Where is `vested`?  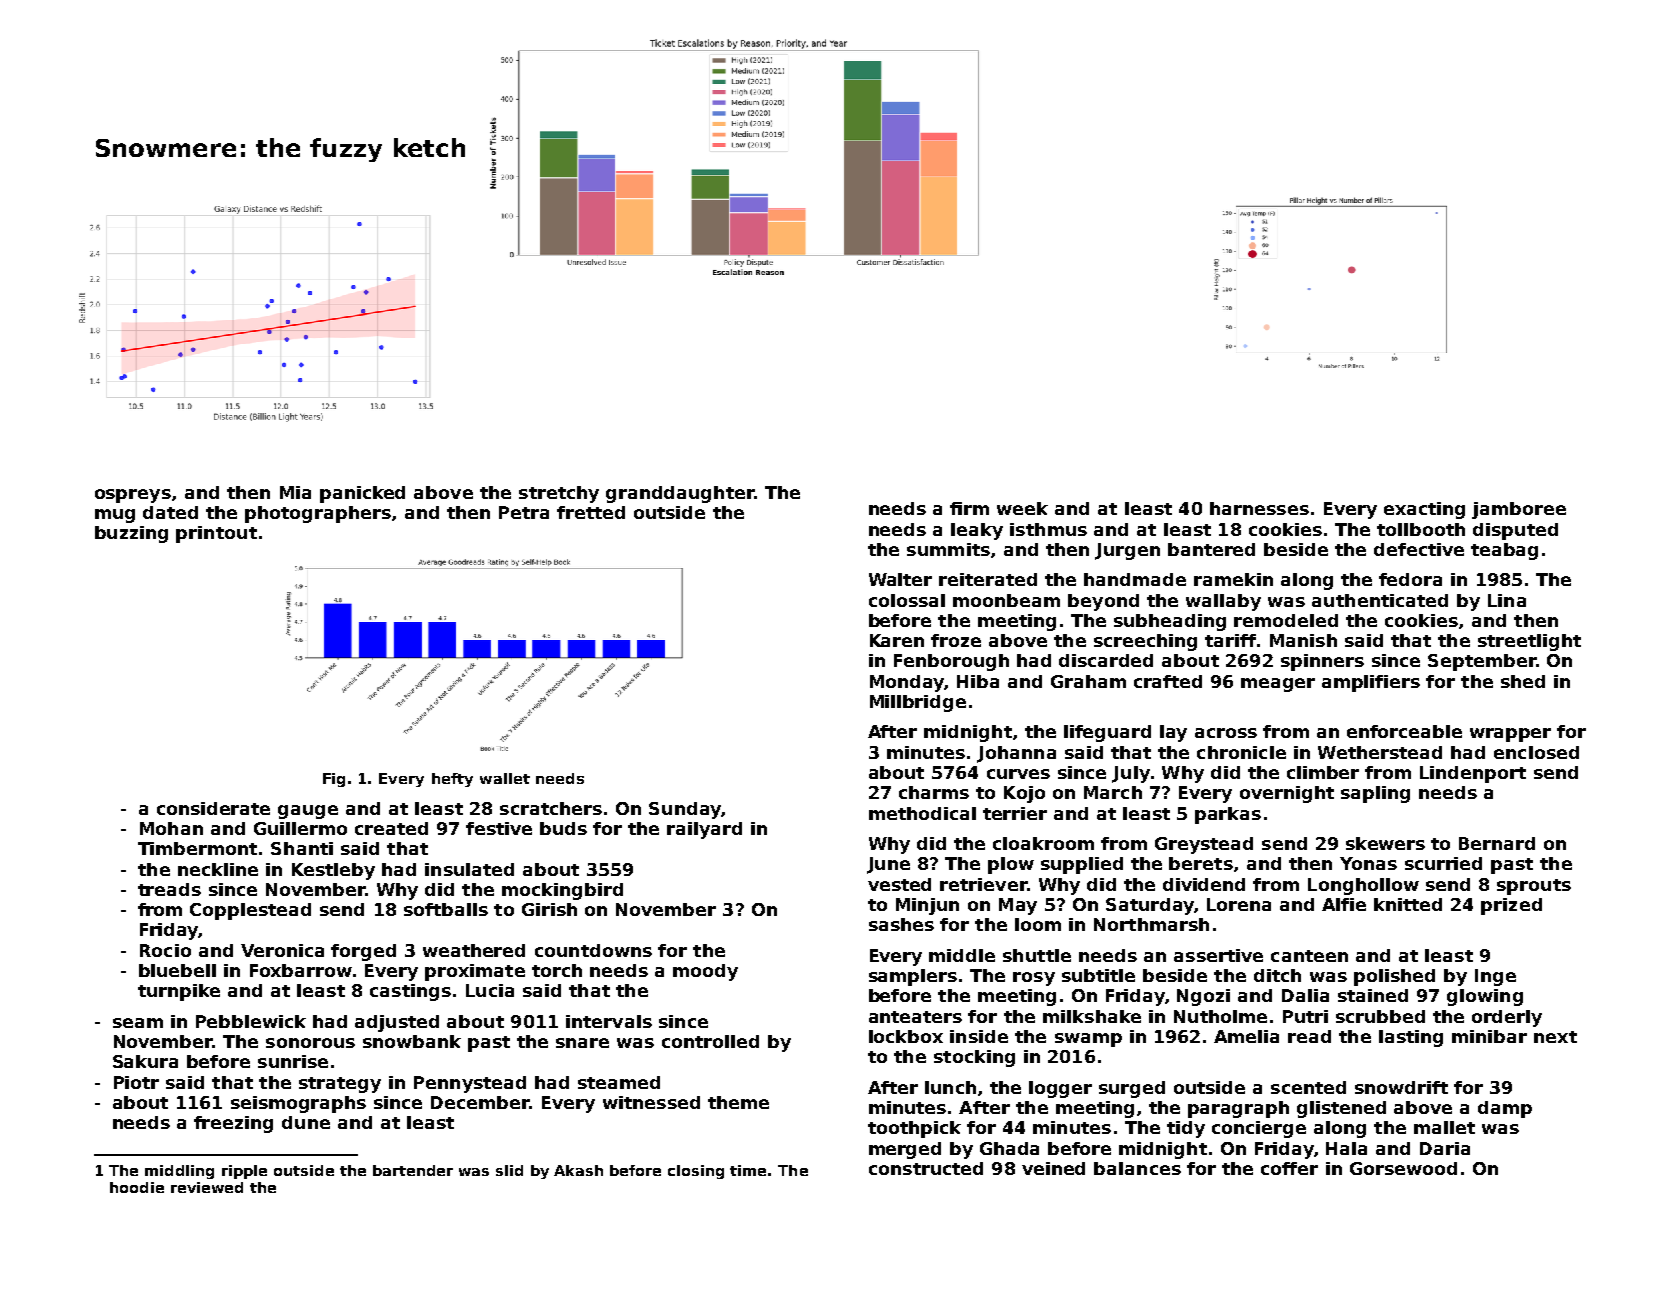
vested is located at coordinates (899, 884).
